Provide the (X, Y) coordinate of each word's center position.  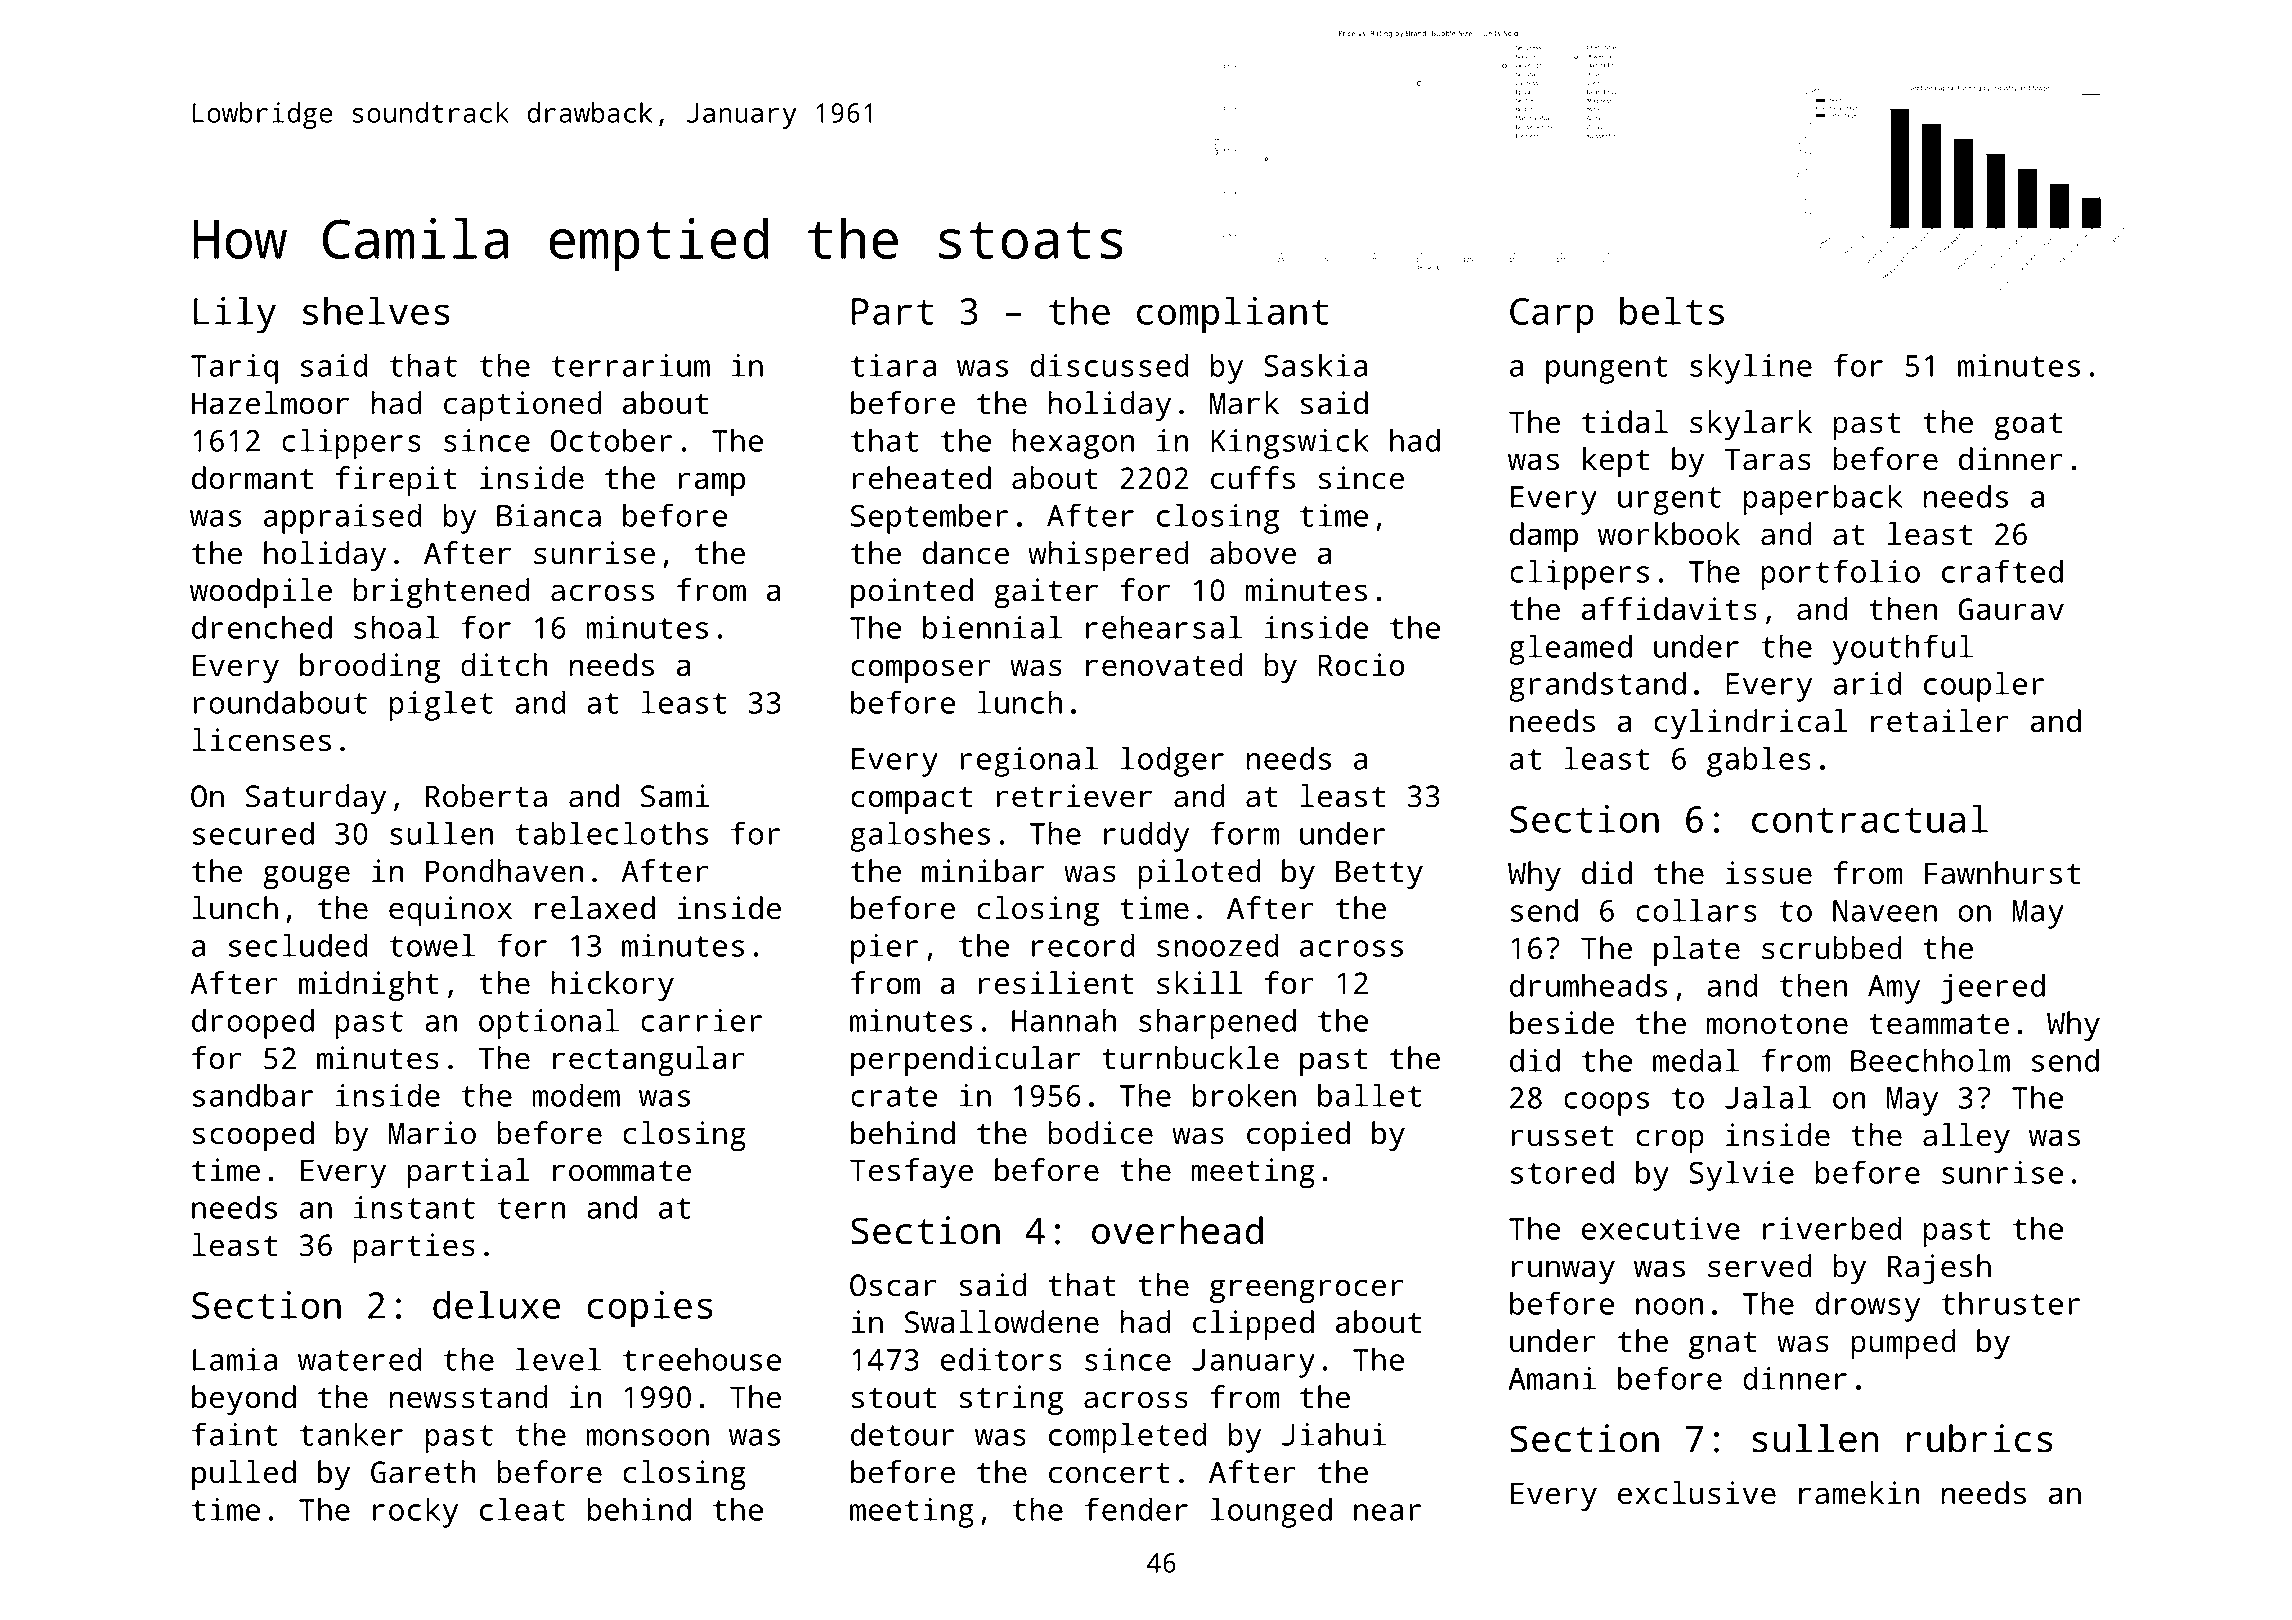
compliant (1232, 315)
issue (1769, 873)
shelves (376, 310)
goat (2028, 426)
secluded (298, 945)
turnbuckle (1190, 1058)
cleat (522, 1509)
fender (1136, 1509)
